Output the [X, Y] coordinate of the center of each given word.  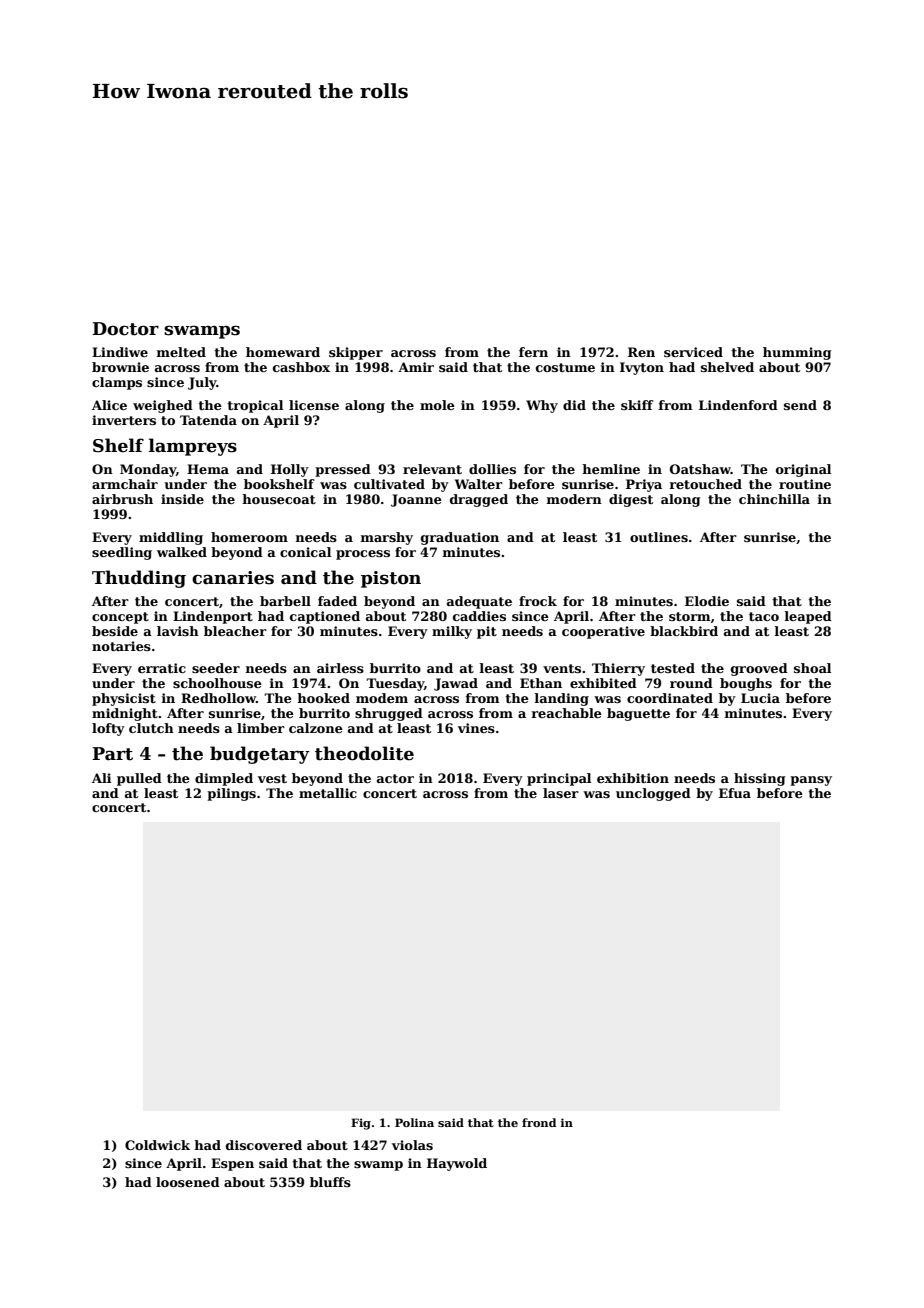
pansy [811, 781]
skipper [356, 353]
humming [797, 353]
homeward [283, 352]
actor [395, 778]
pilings [231, 794]
